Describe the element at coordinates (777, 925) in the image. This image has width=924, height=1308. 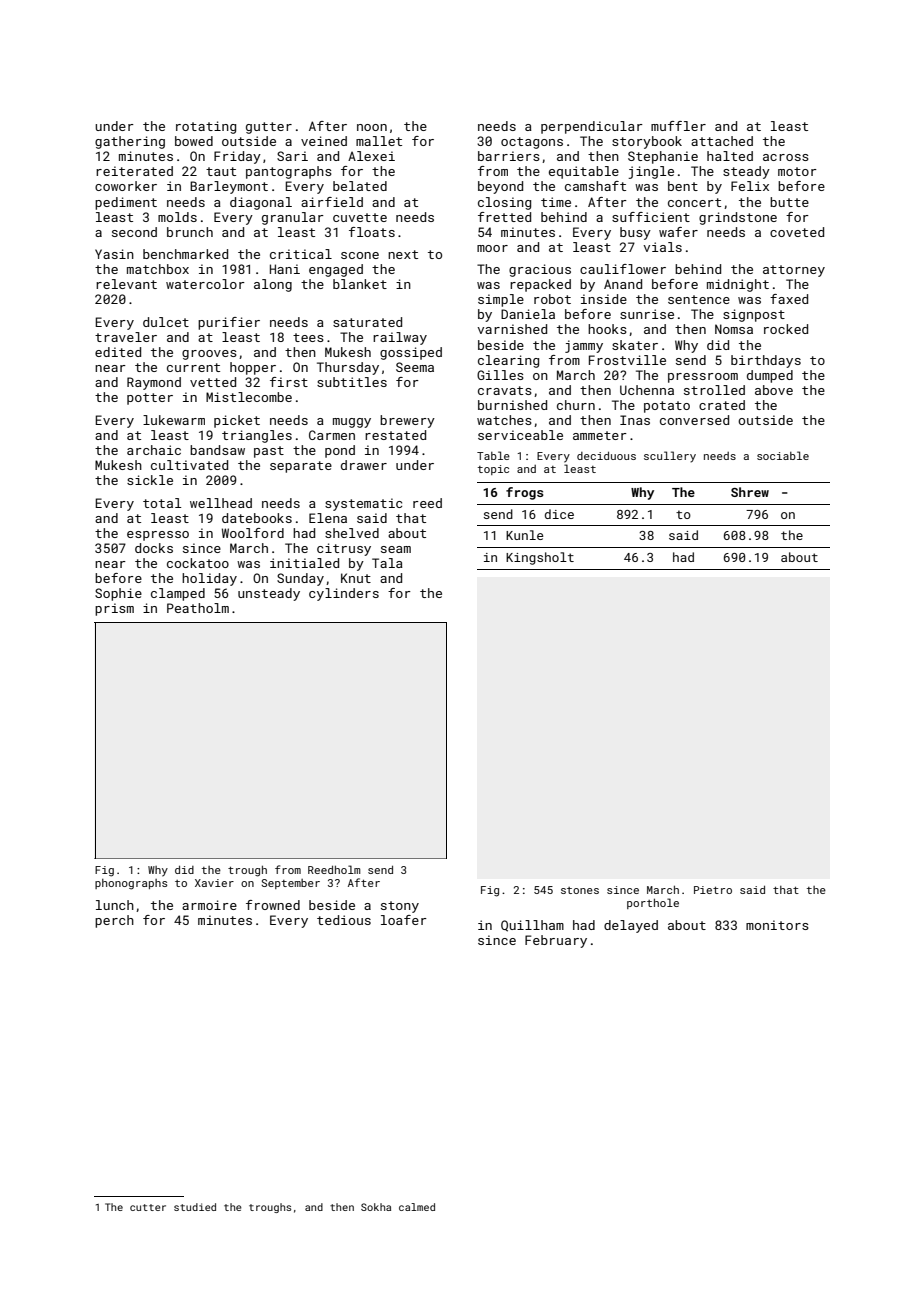
I see `monitors` at that location.
